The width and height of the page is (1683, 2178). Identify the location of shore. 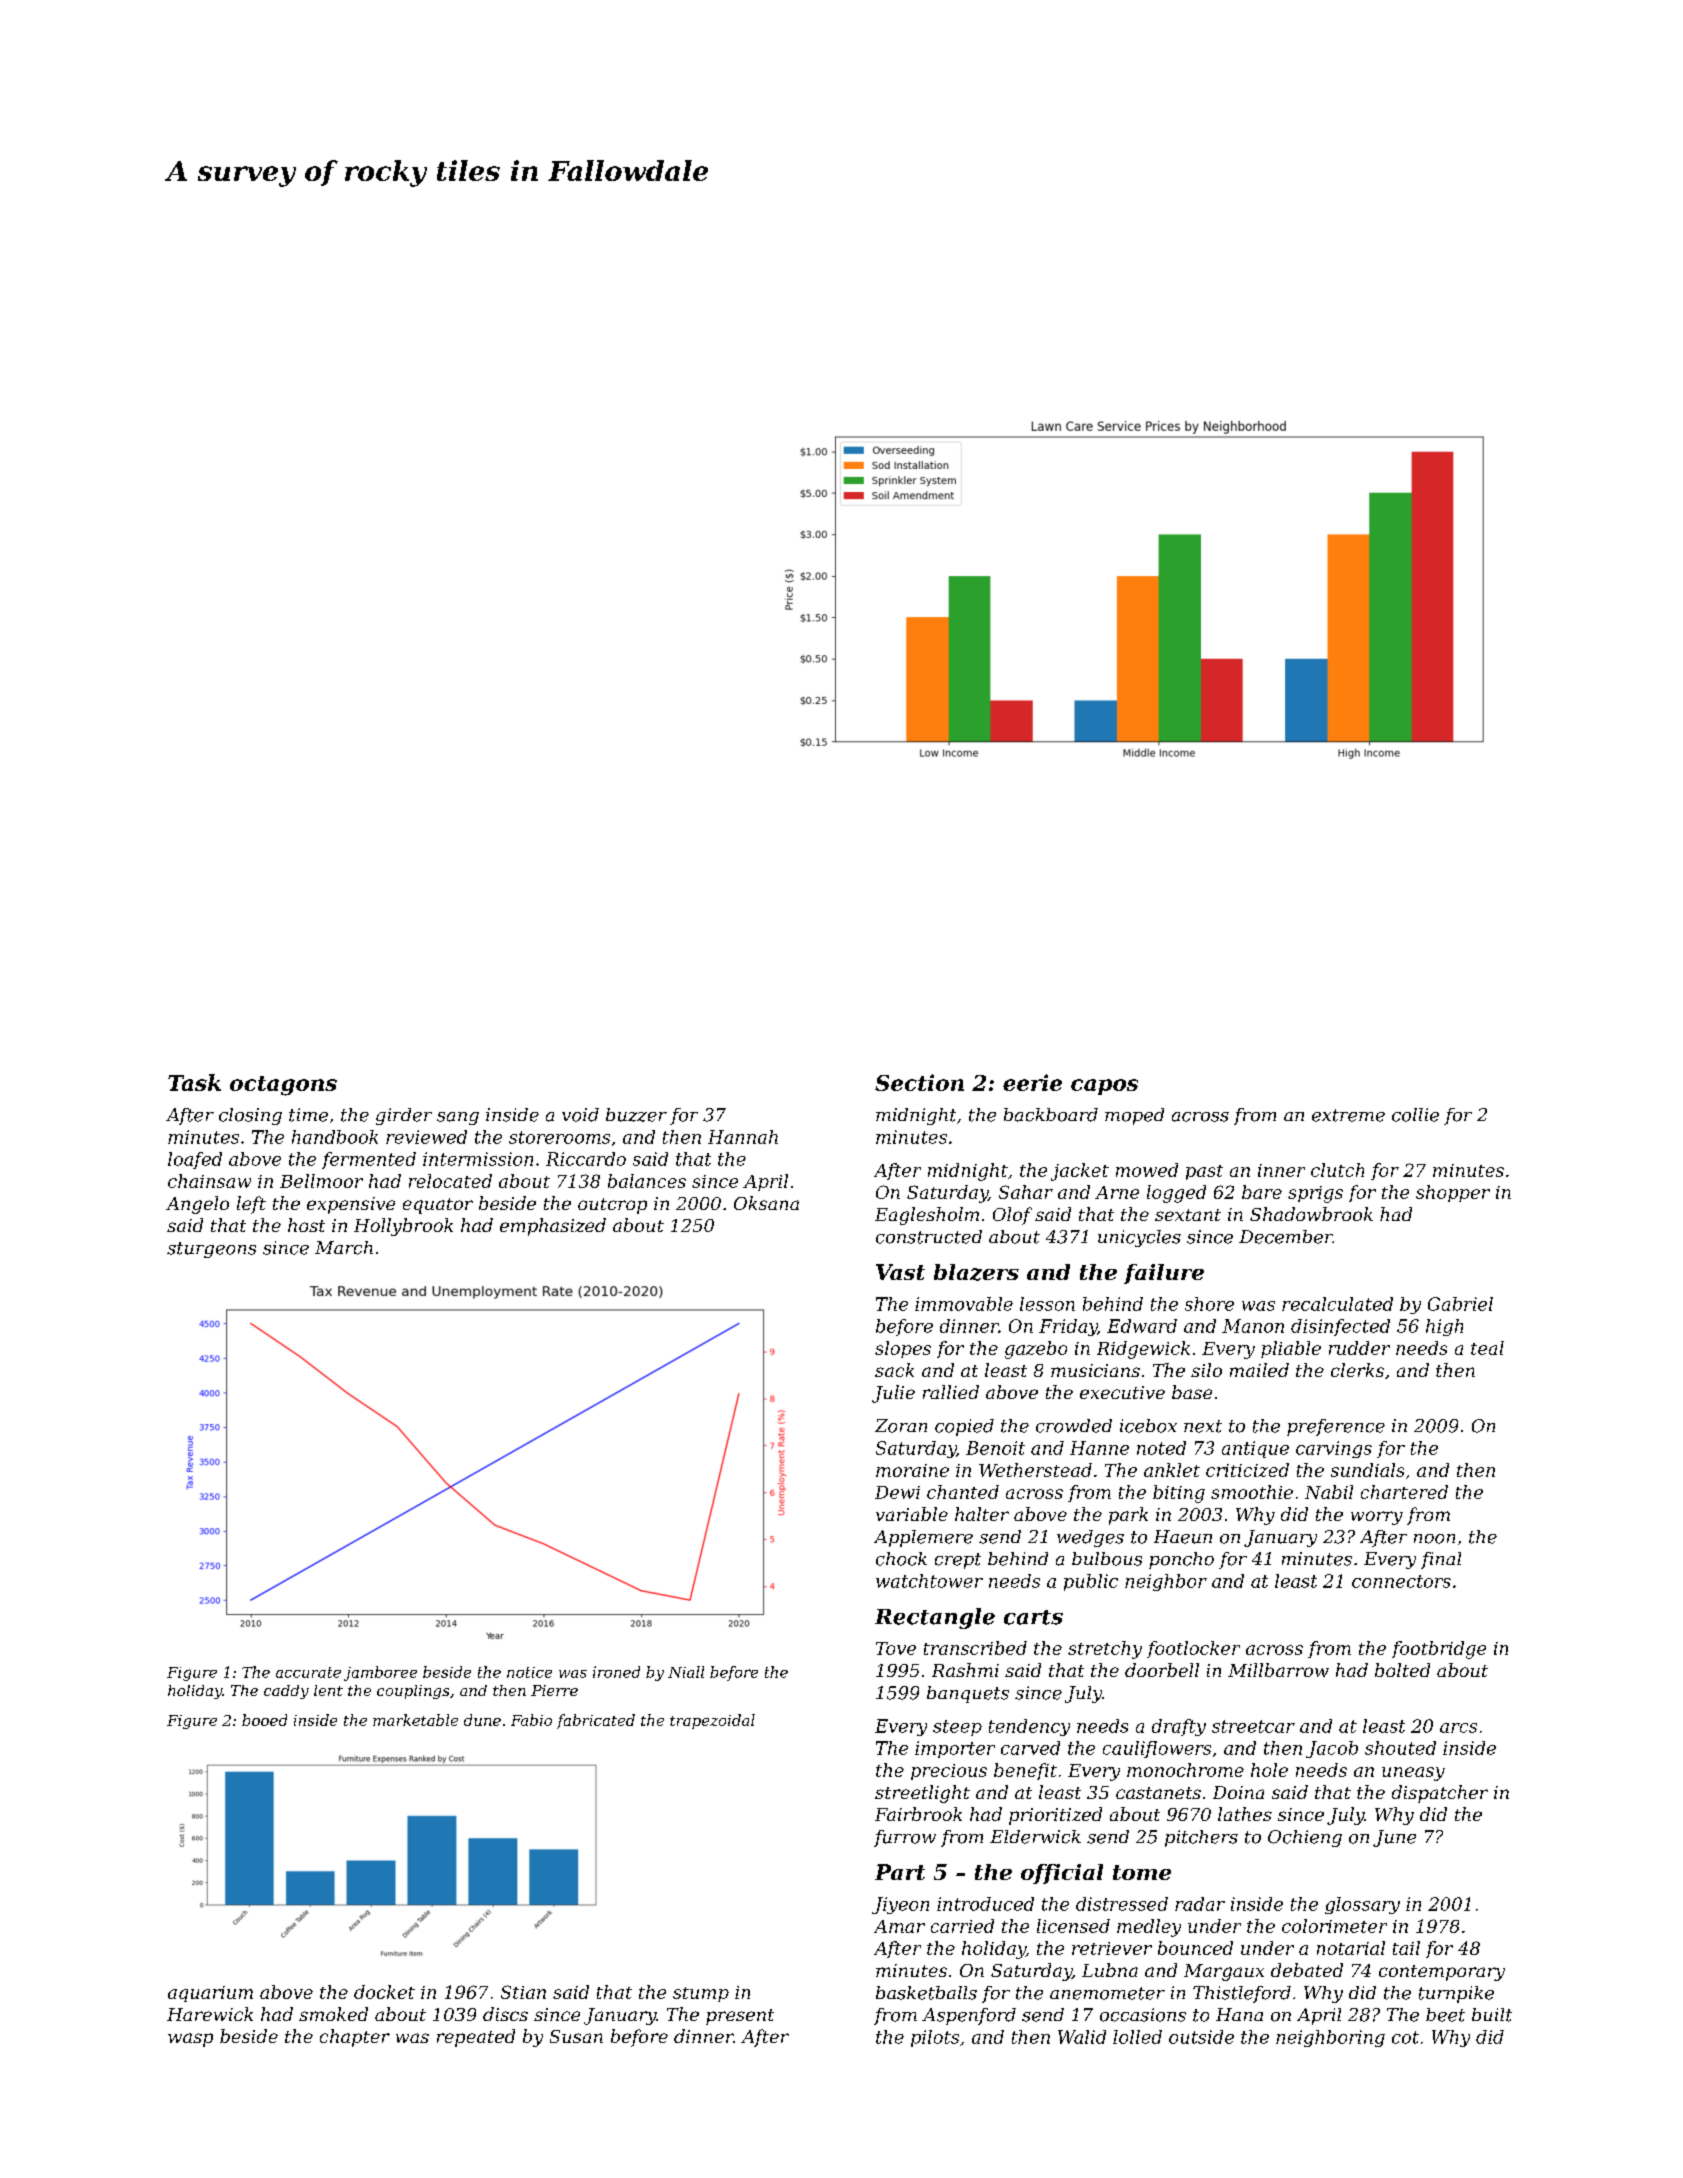
(1209, 1304).
